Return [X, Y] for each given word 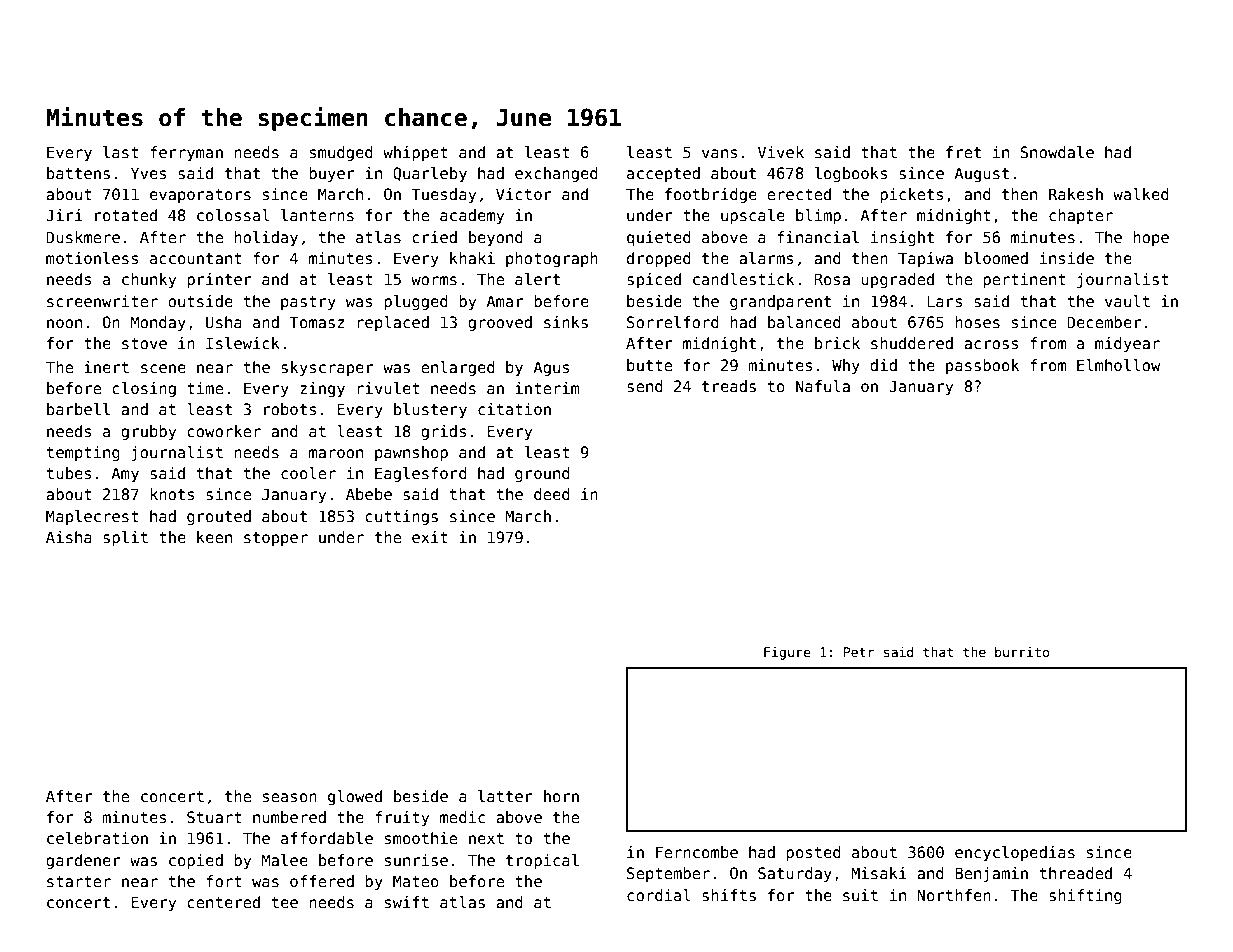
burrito [1022, 652]
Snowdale [1057, 152]
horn [561, 796]
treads [729, 386]
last [121, 152]
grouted [219, 517]
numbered [289, 817]
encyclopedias [1015, 853]
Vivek [781, 152]
